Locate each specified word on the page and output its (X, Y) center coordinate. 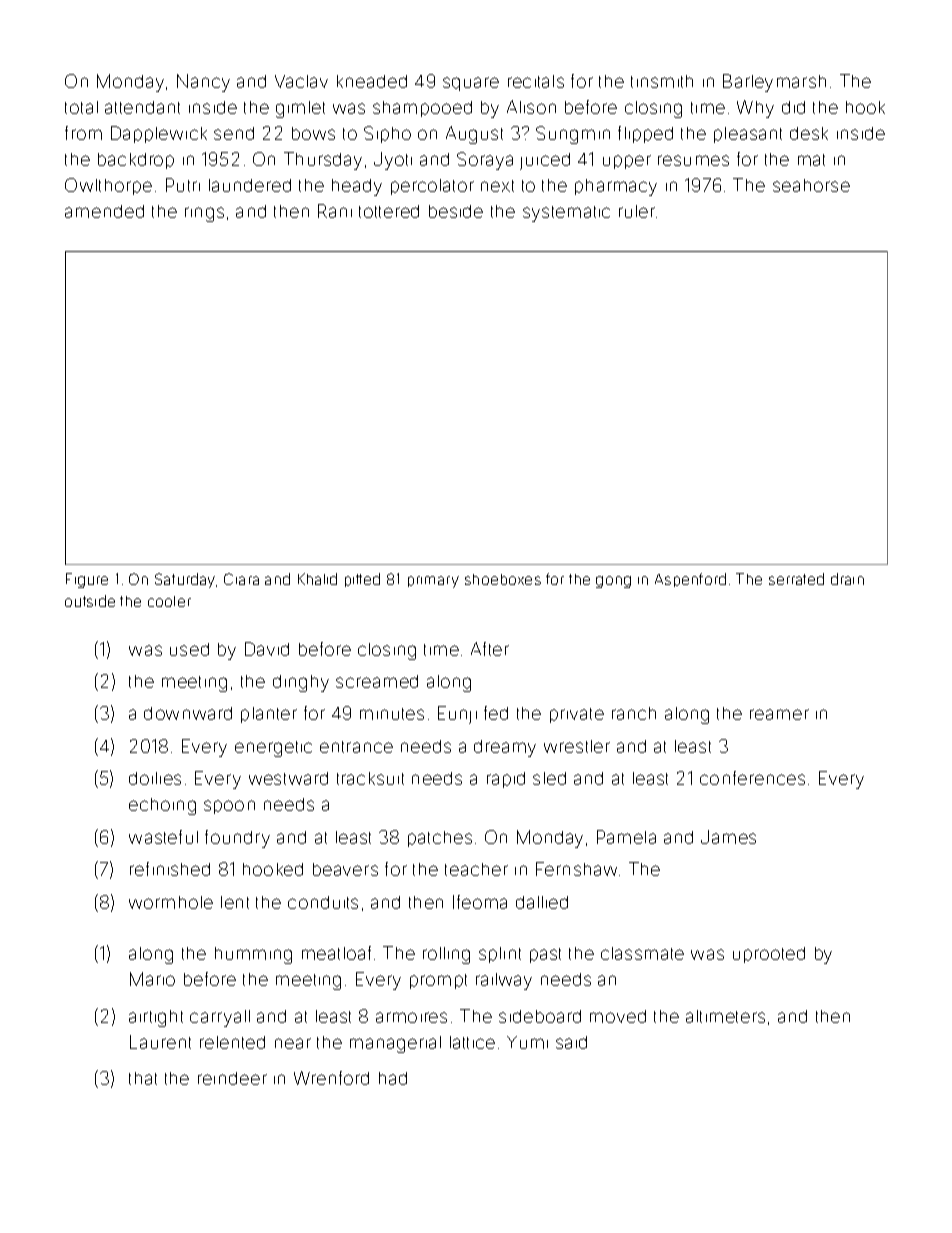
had (393, 1078)
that (143, 1078)
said (571, 1042)
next (497, 186)
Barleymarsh (774, 83)
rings (204, 214)
